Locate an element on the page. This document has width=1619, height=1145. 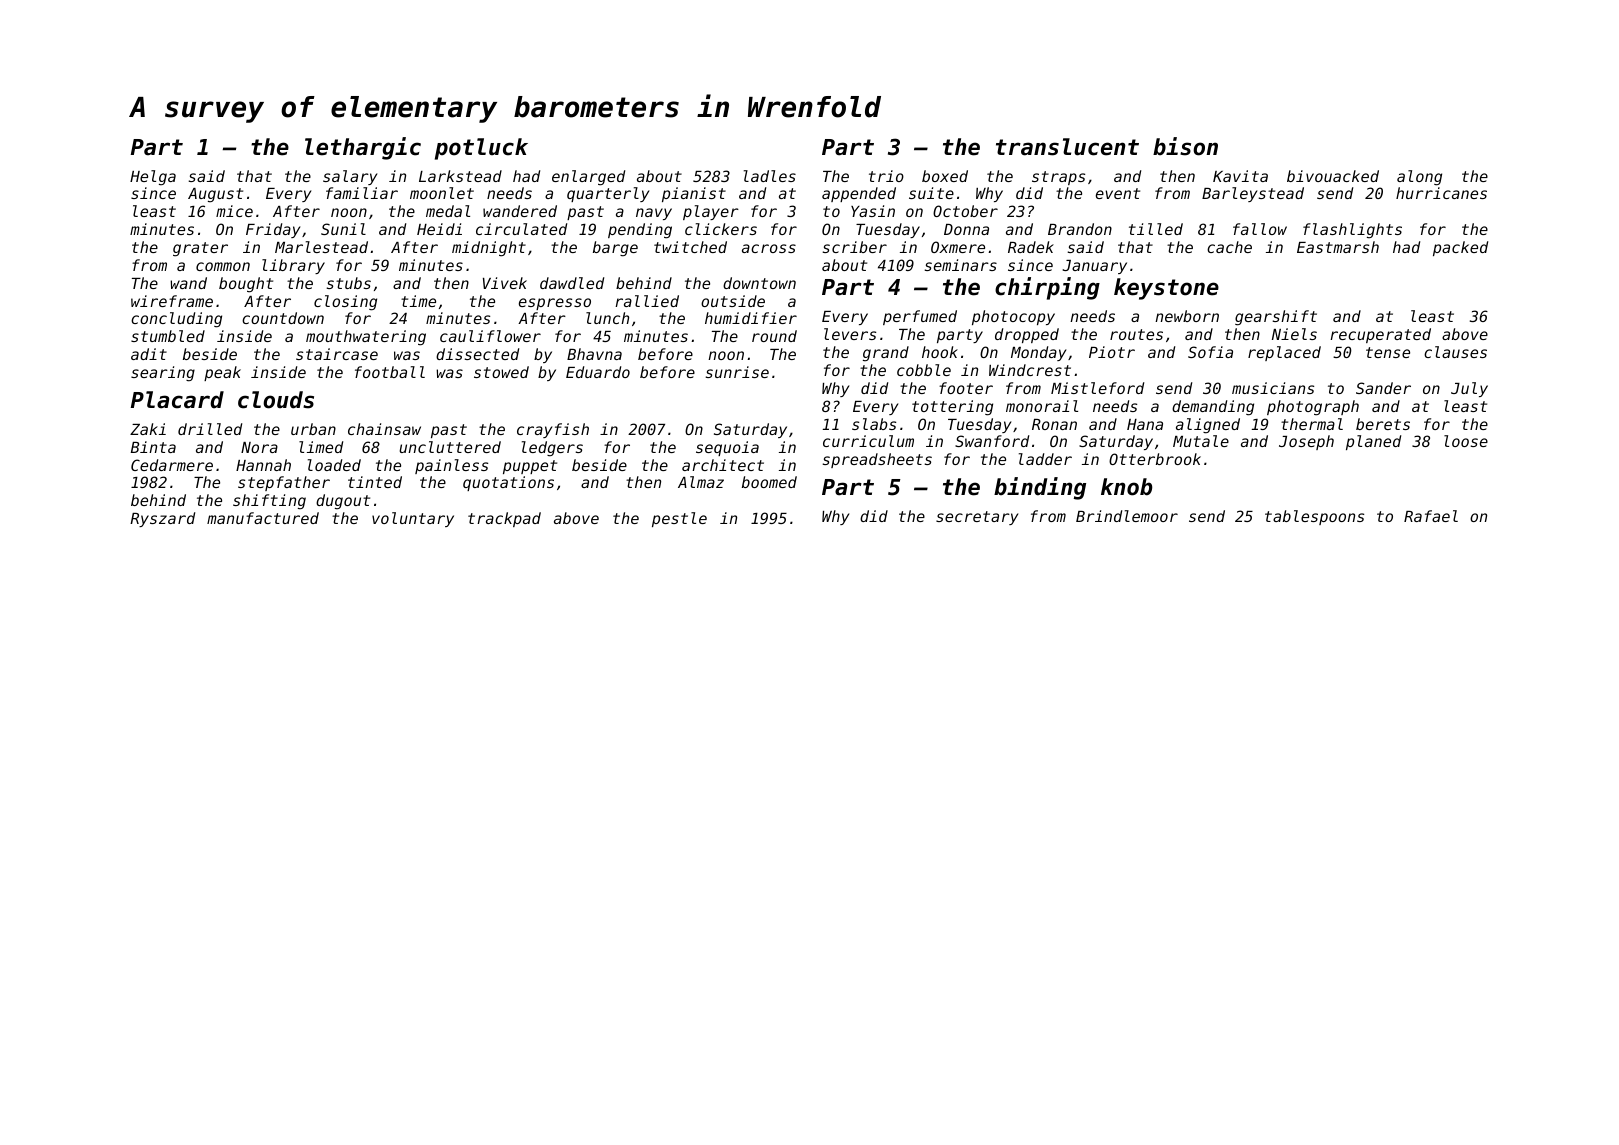
tinted is located at coordinates (375, 482).
